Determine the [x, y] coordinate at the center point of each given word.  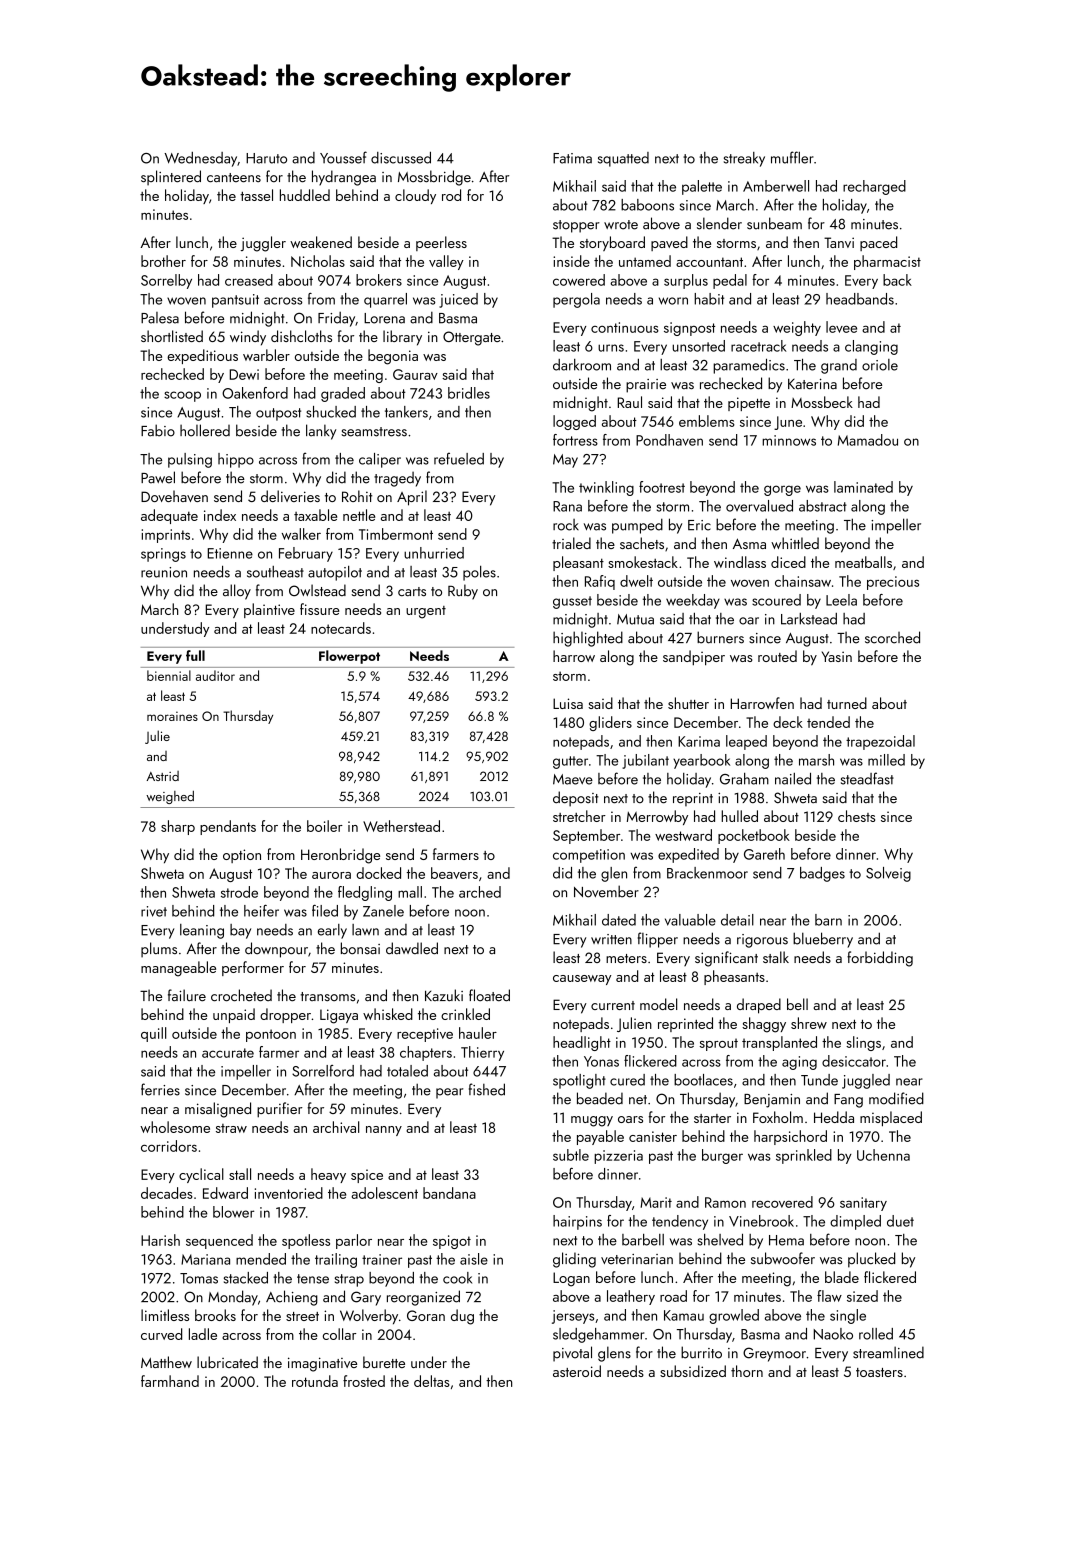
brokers [379, 280]
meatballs [863, 562]
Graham [744, 779]
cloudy [415, 196]
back [897, 280]
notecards [341, 628]
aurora [331, 875]
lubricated [227, 1362]
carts [412, 591]
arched [480, 892]
